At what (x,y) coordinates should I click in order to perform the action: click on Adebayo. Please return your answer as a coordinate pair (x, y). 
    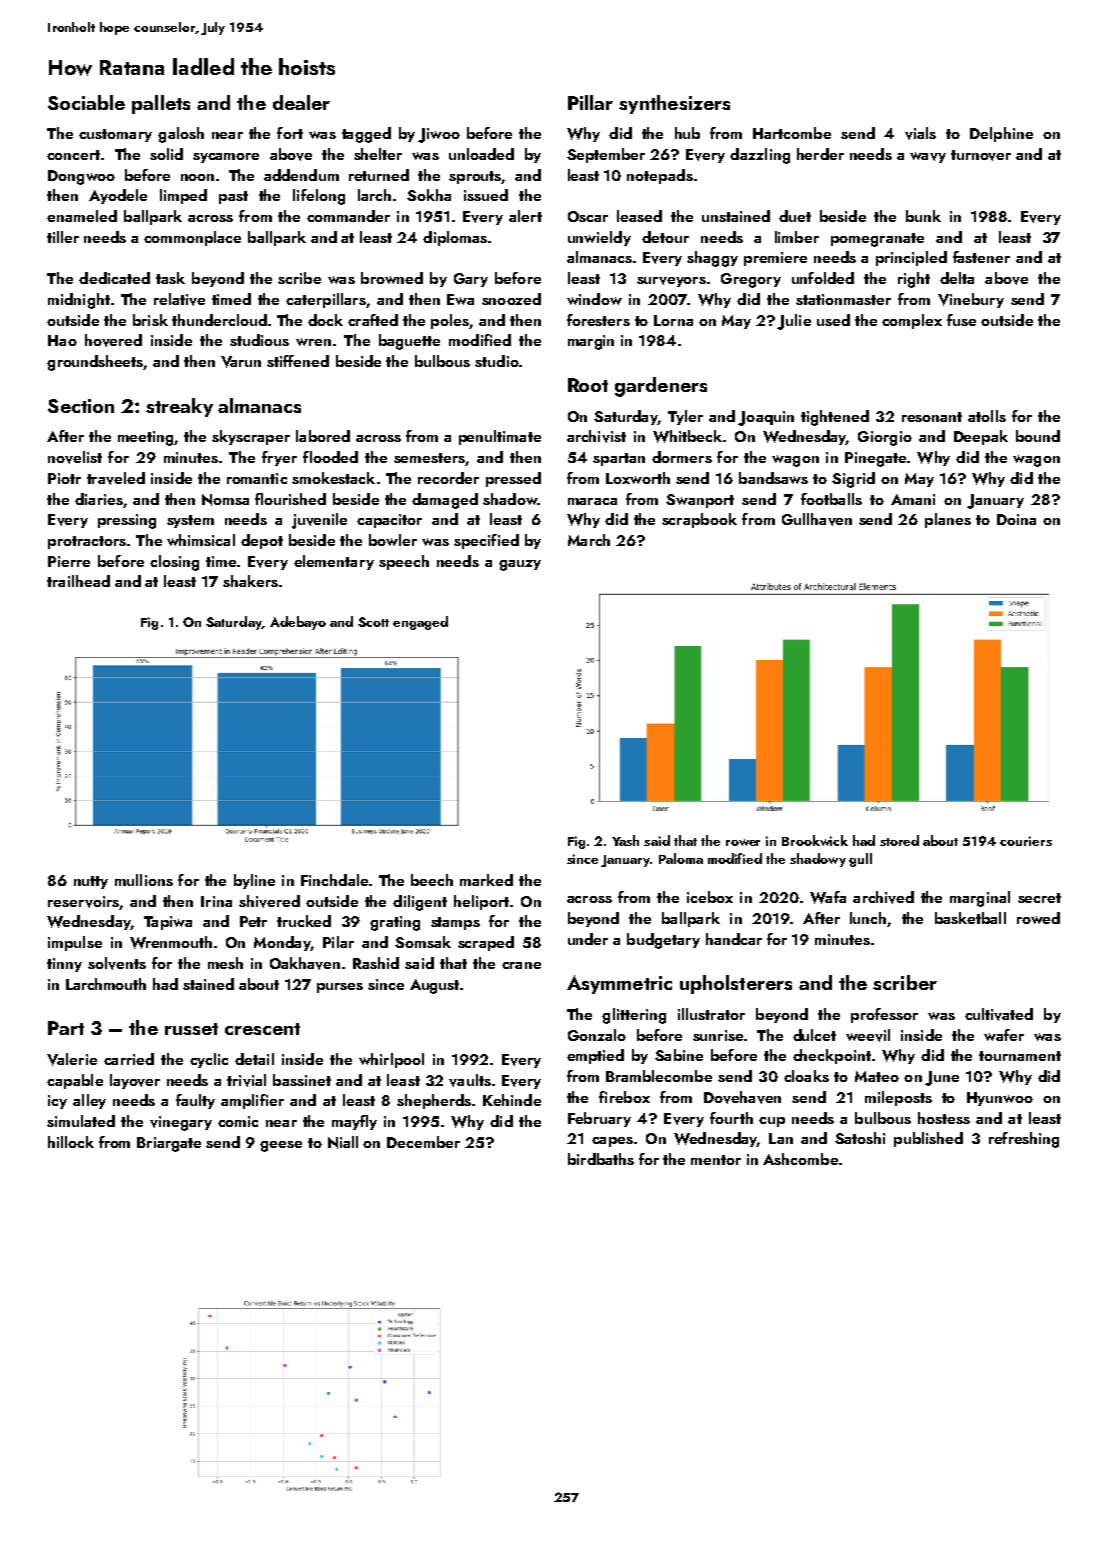
    Looking at the image, I should click on (298, 623).
